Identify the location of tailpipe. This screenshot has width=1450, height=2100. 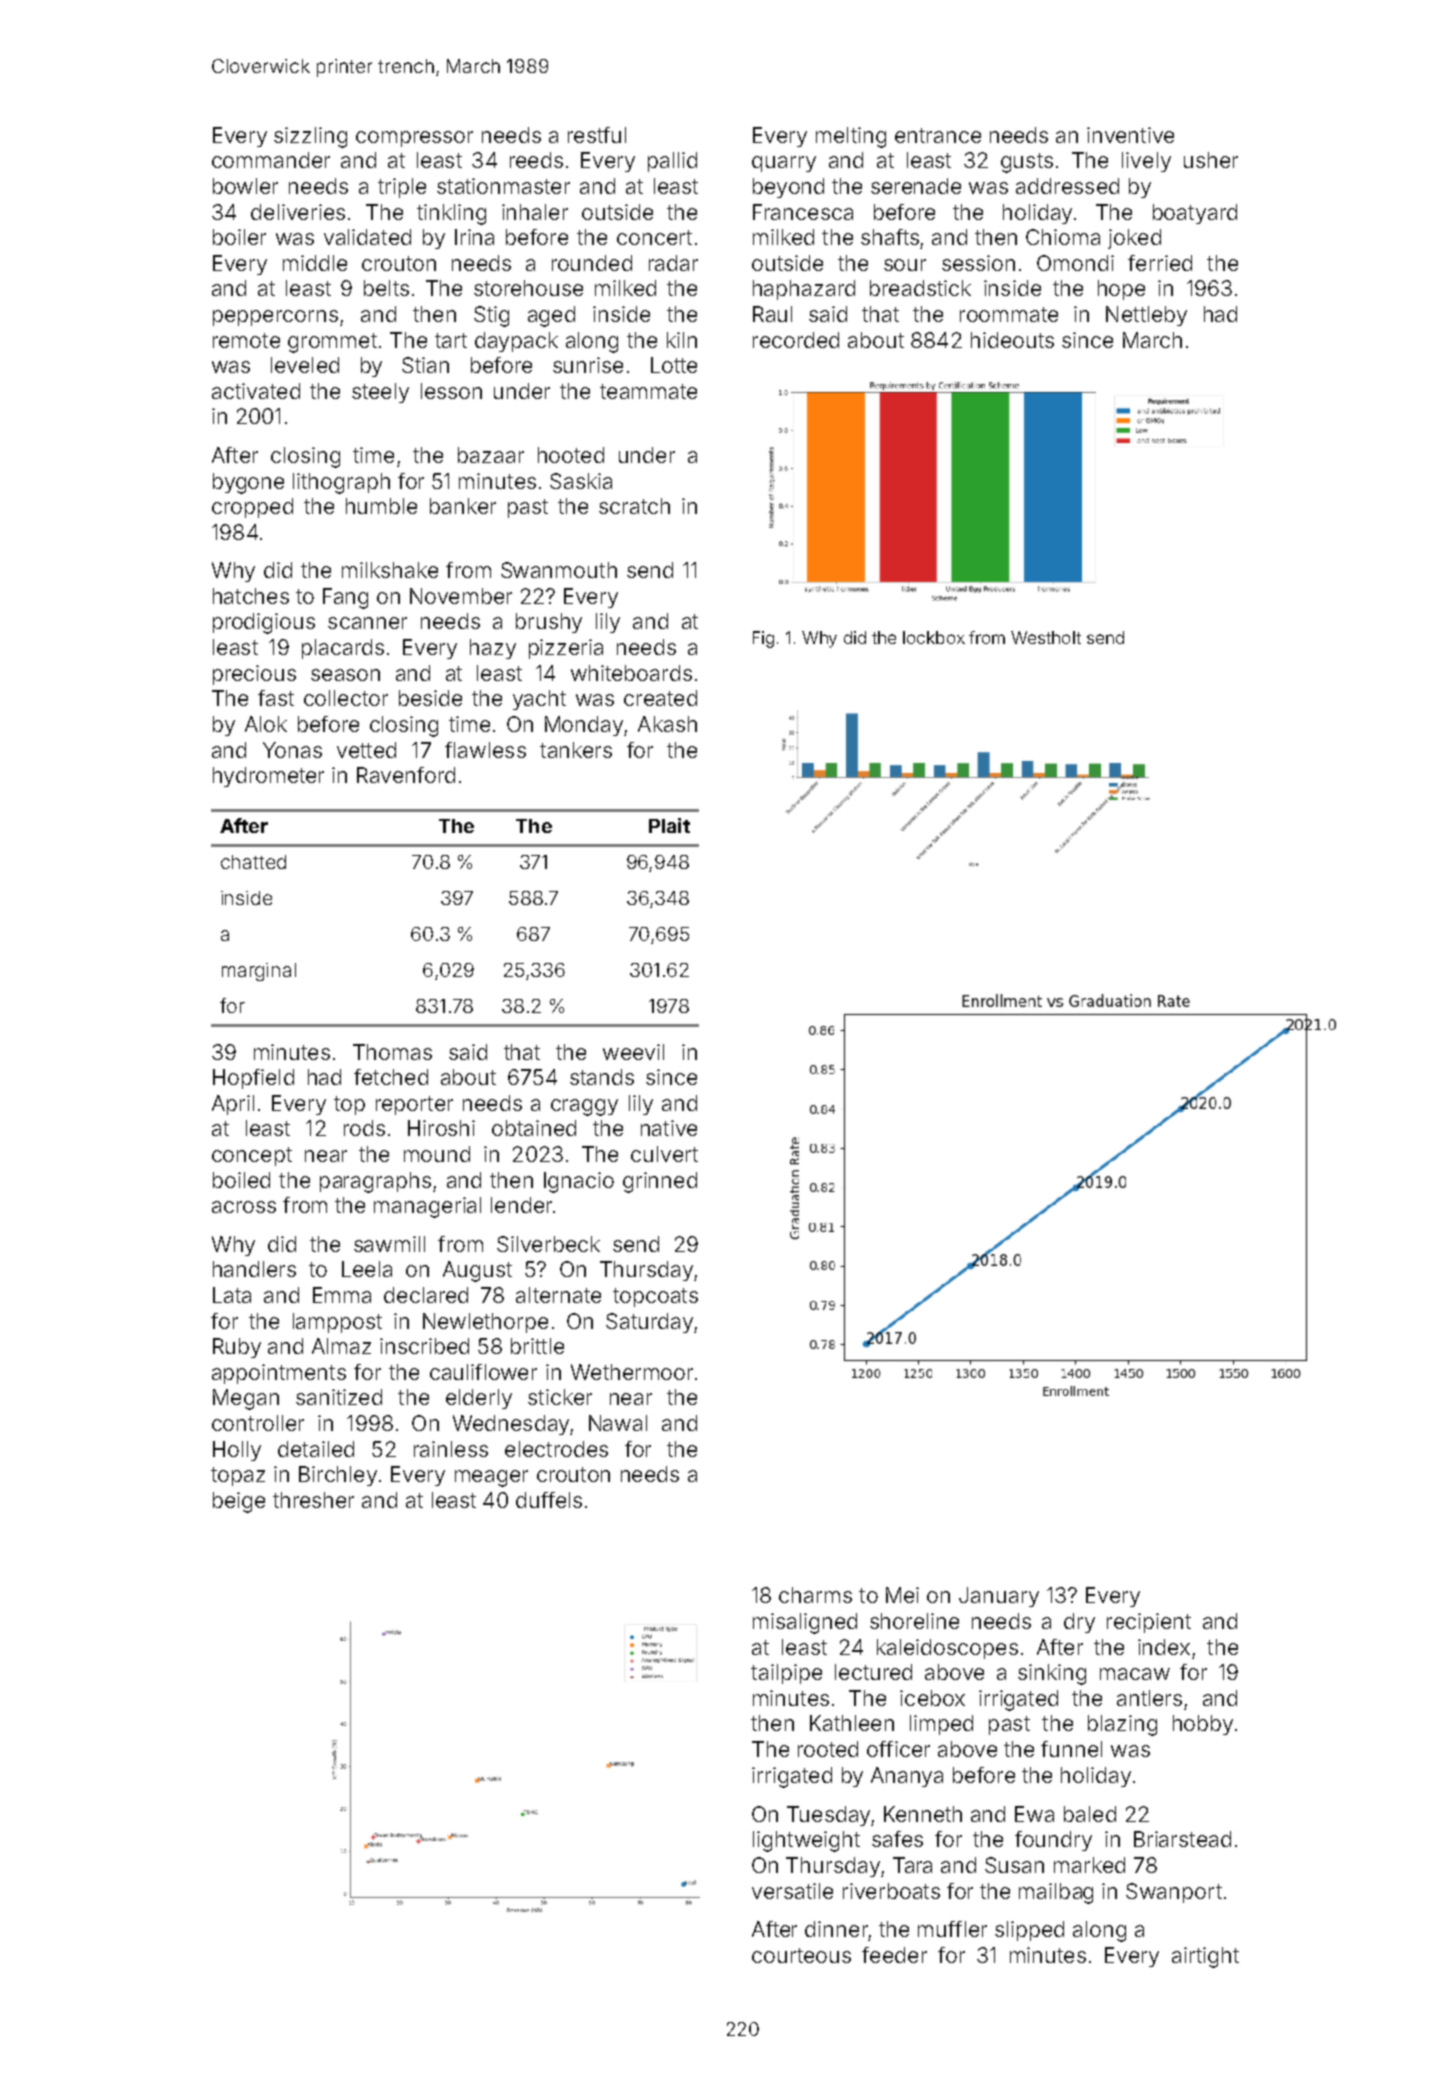
(786, 1674).
